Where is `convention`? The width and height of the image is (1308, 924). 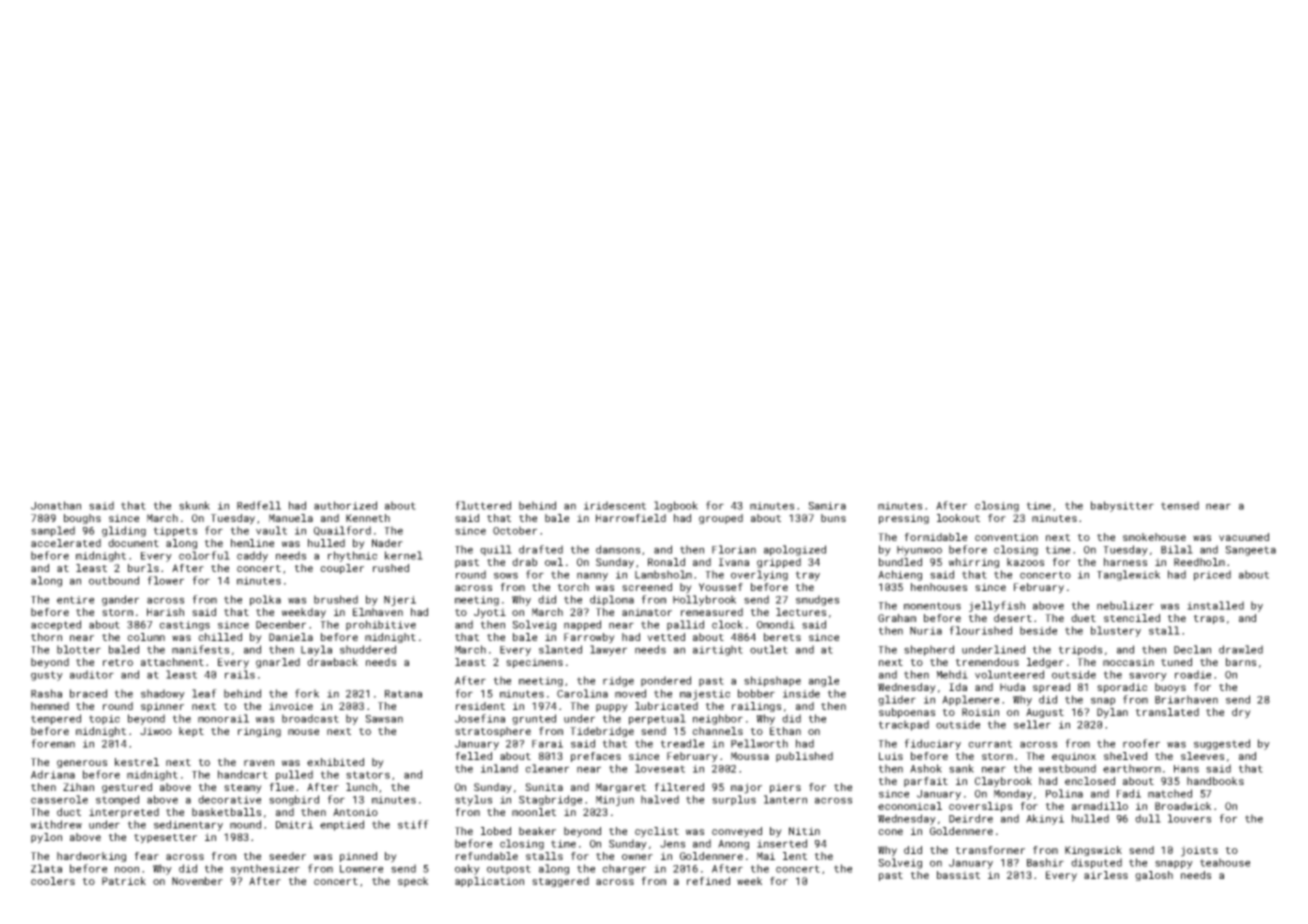
convention is located at coordinates (1006, 537).
